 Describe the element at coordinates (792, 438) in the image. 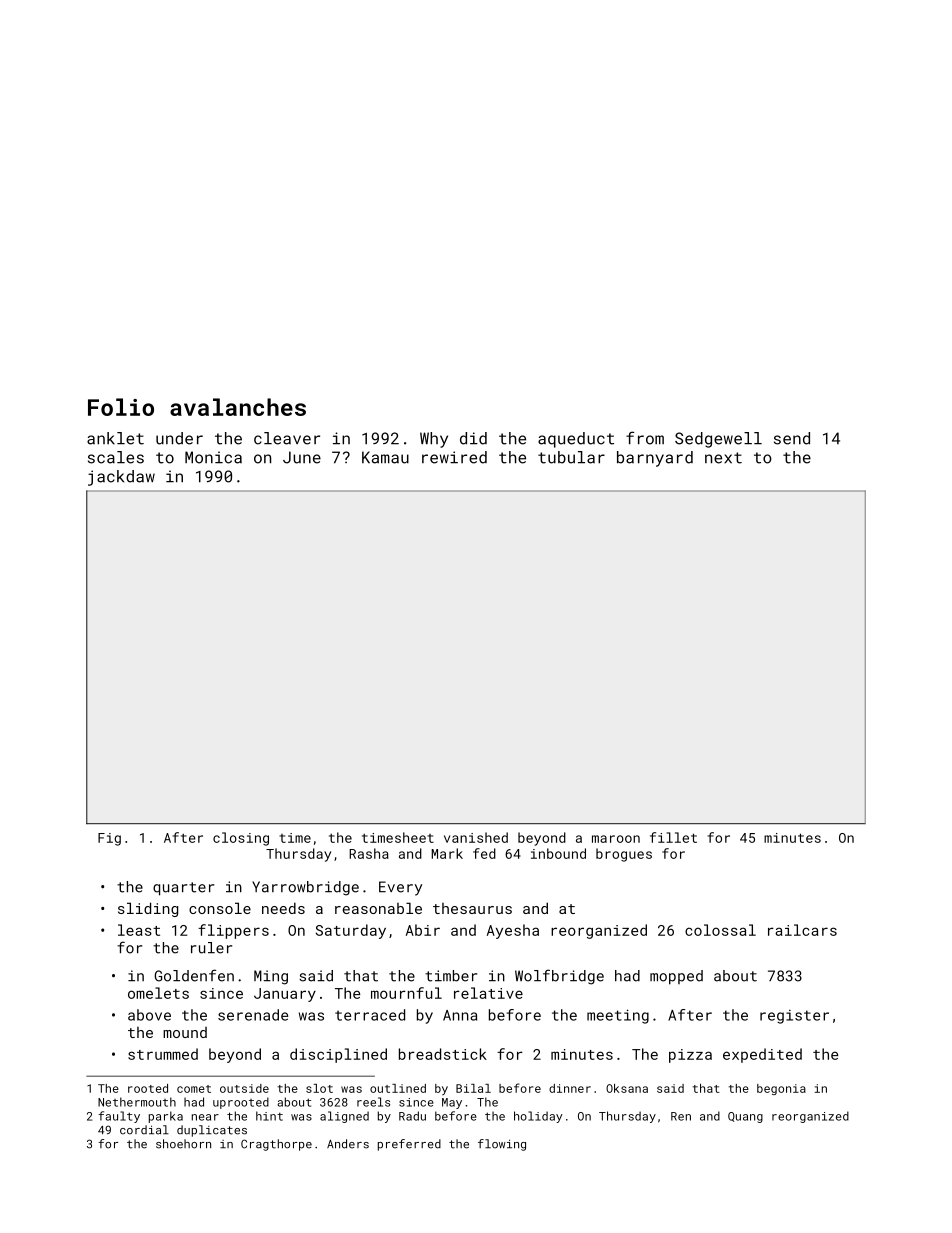

I see `send` at that location.
